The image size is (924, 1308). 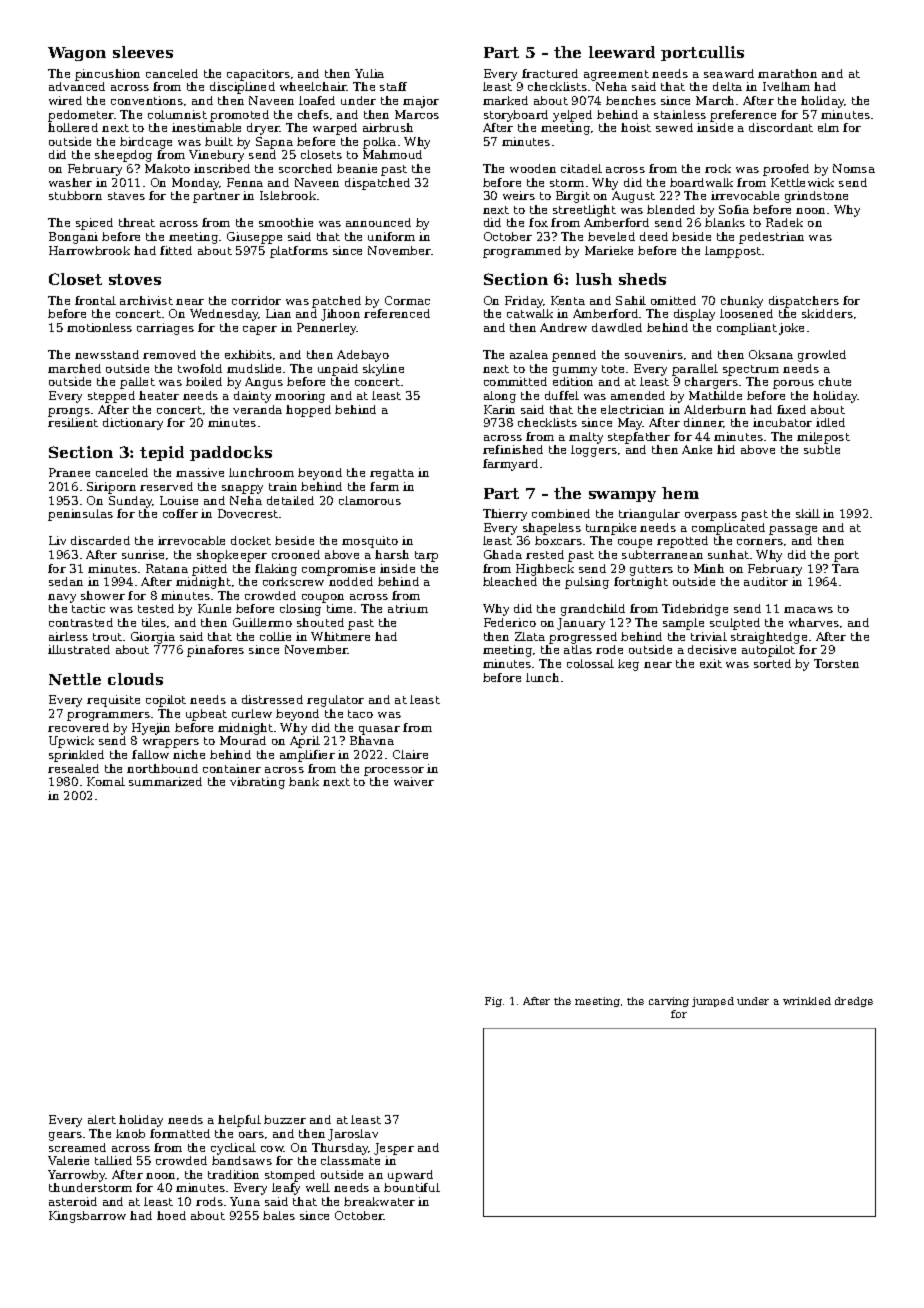 What do you see at coordinates (77, 54) in the screenshot?
I see `Wagon` at bounding box center [77, 54].
